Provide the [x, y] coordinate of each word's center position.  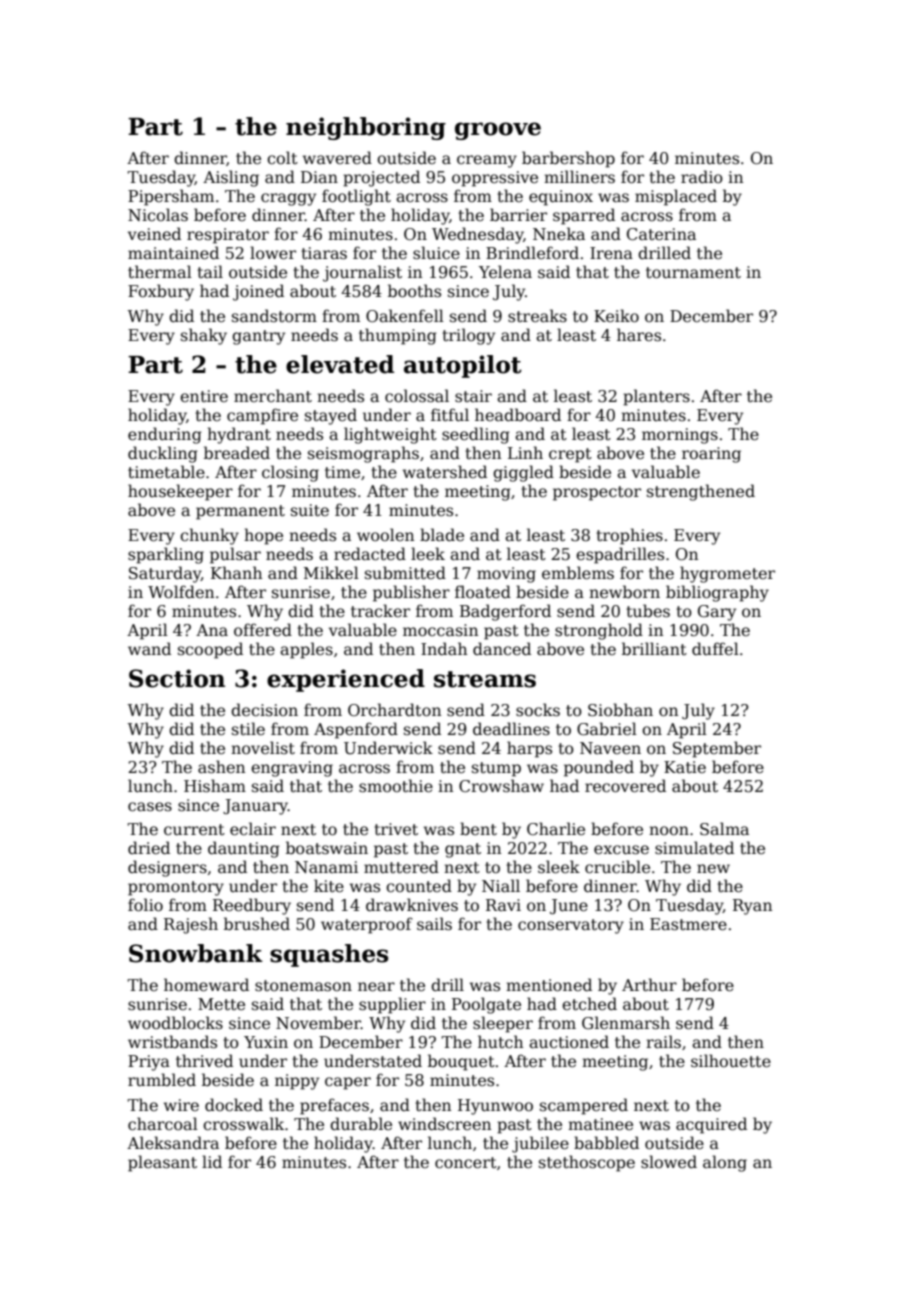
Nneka [559, 234]
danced [502, 648]
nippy [297, 1082]
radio [702, 176]
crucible [617, 867]
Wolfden [181, 592]
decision [264, 709]
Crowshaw [501, 786]
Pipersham [171, 197]
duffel [715, 648]
